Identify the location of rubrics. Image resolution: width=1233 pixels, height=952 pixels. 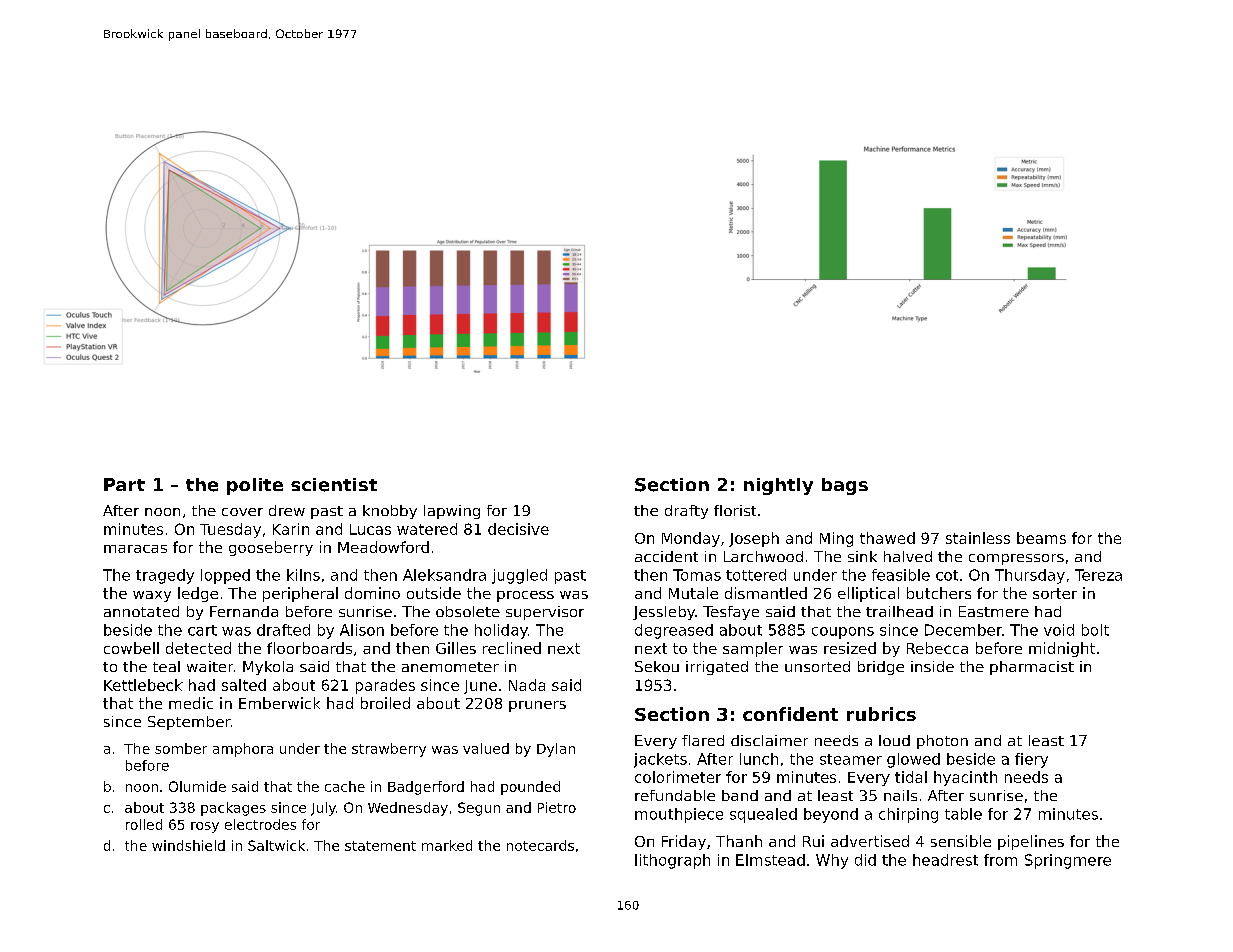
(881, 714).
